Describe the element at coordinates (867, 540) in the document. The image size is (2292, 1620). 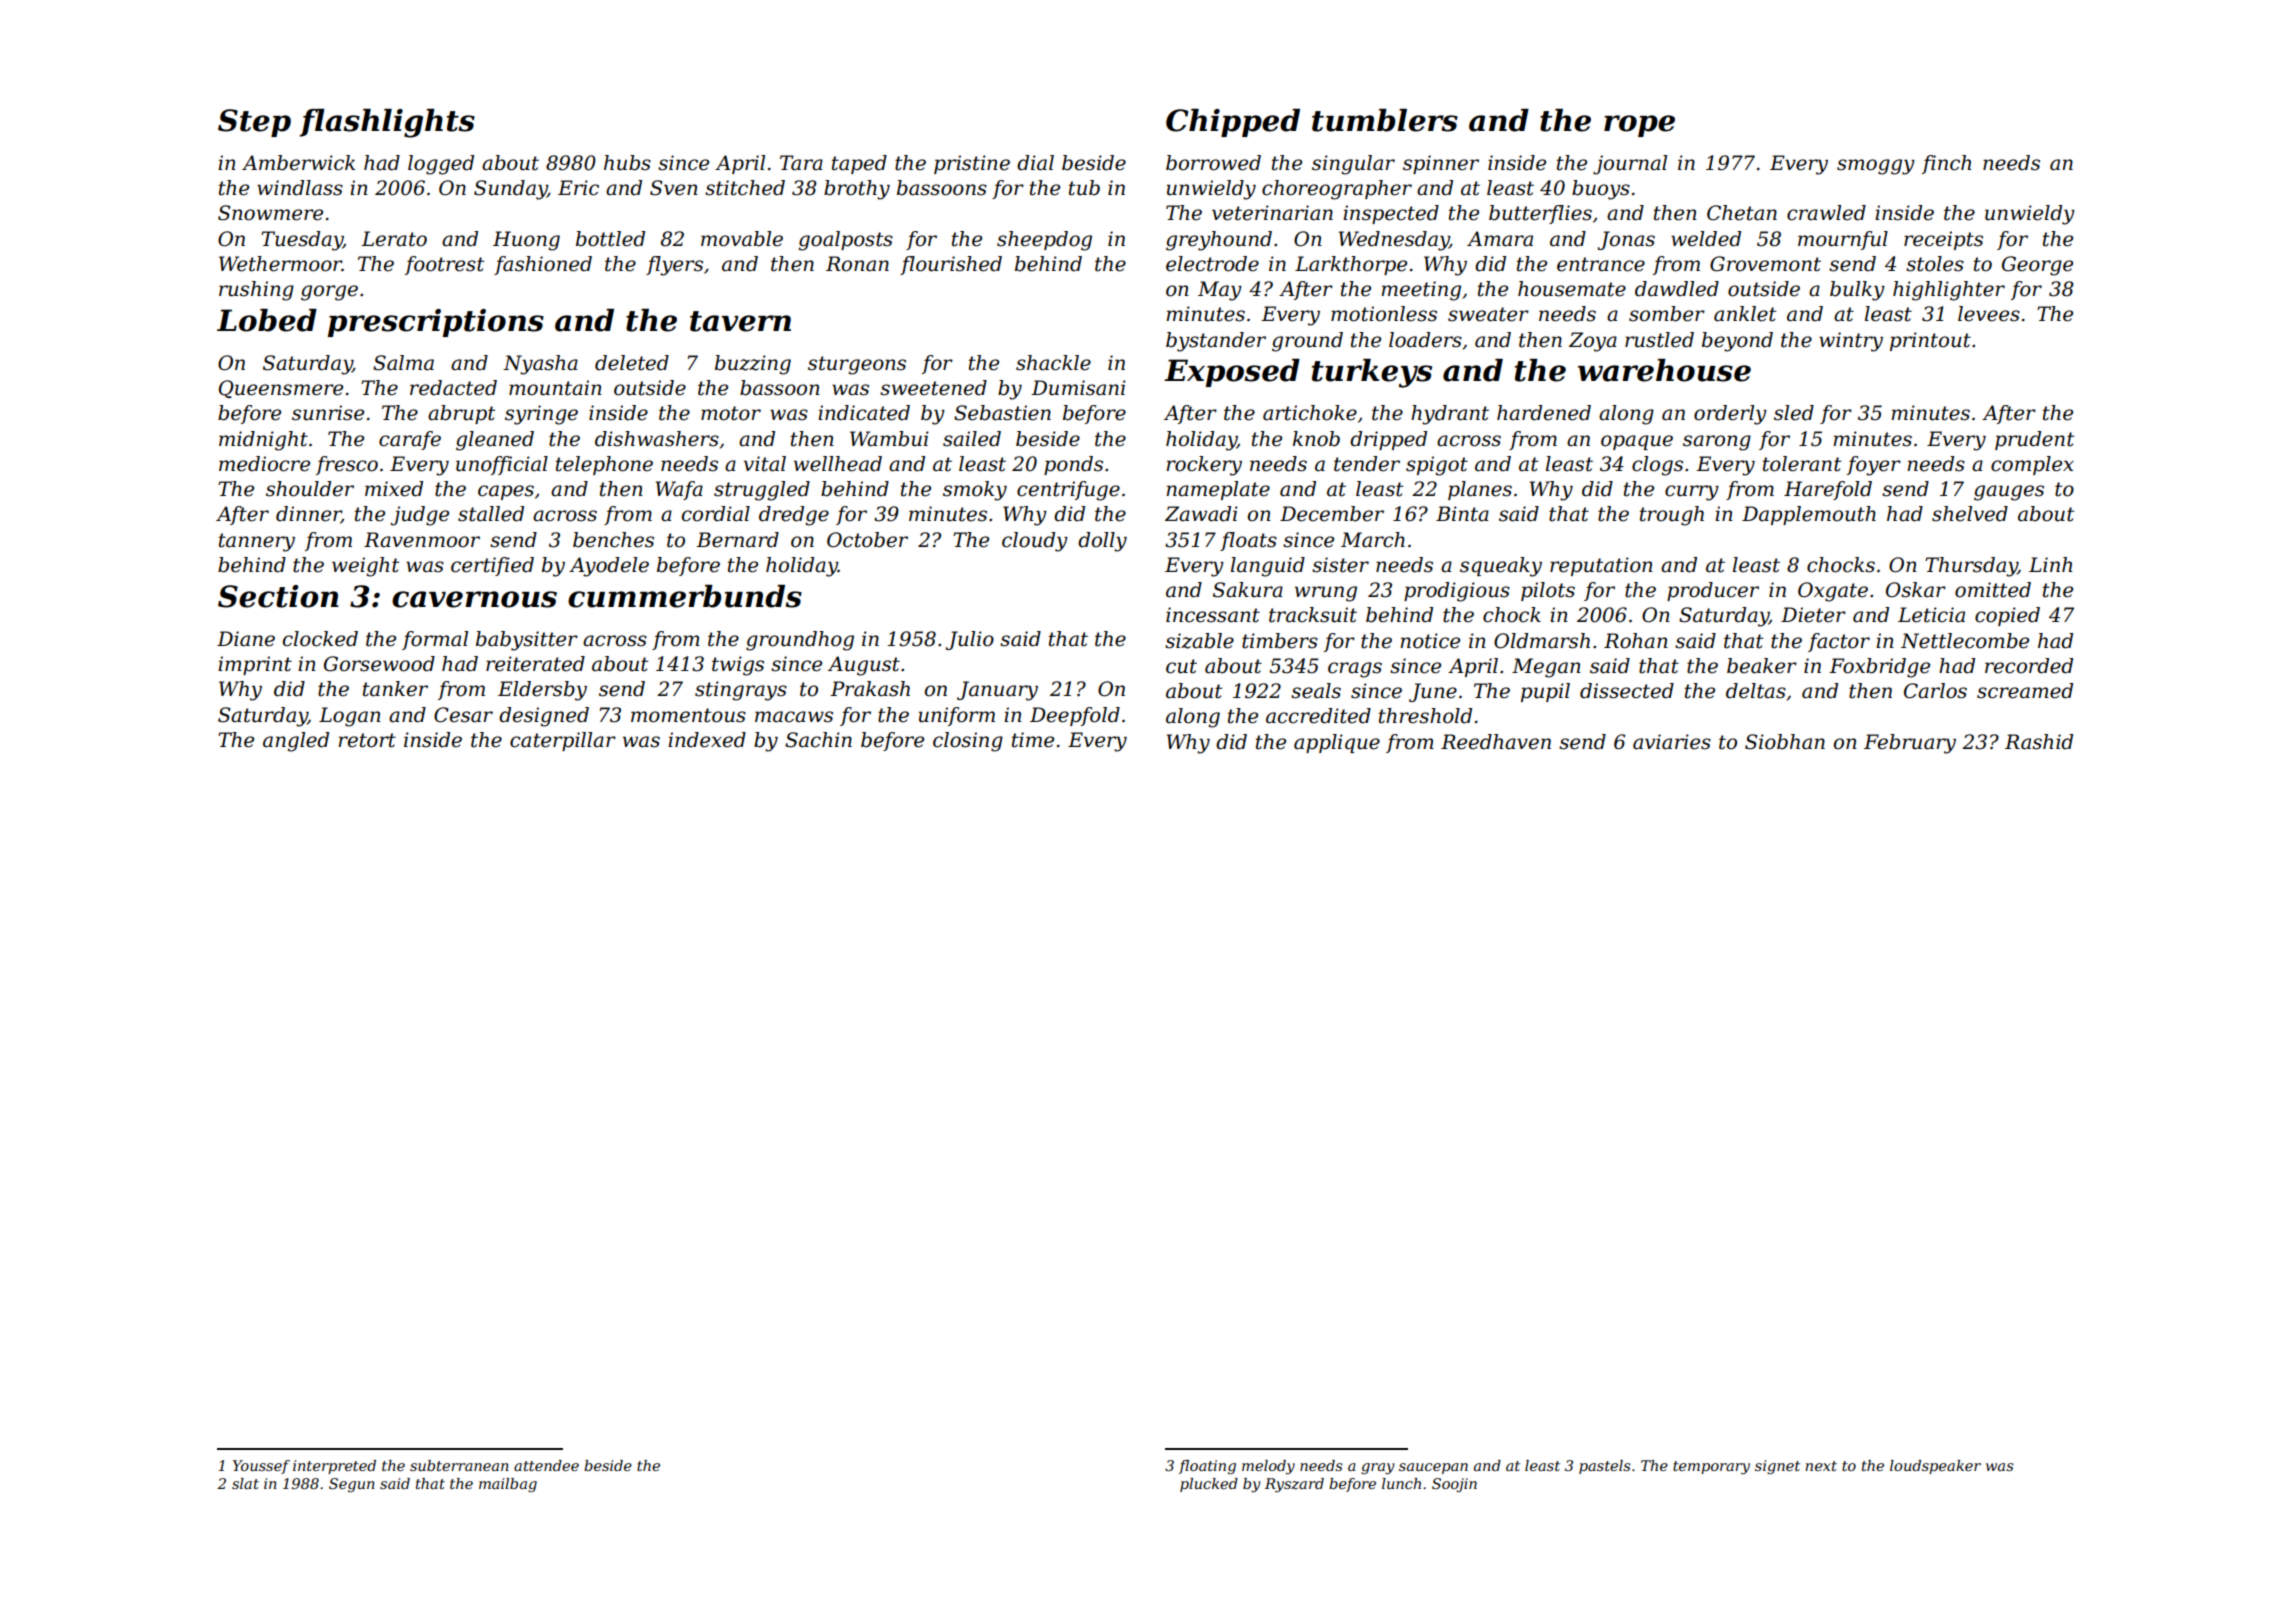
I see `October` at that location.
